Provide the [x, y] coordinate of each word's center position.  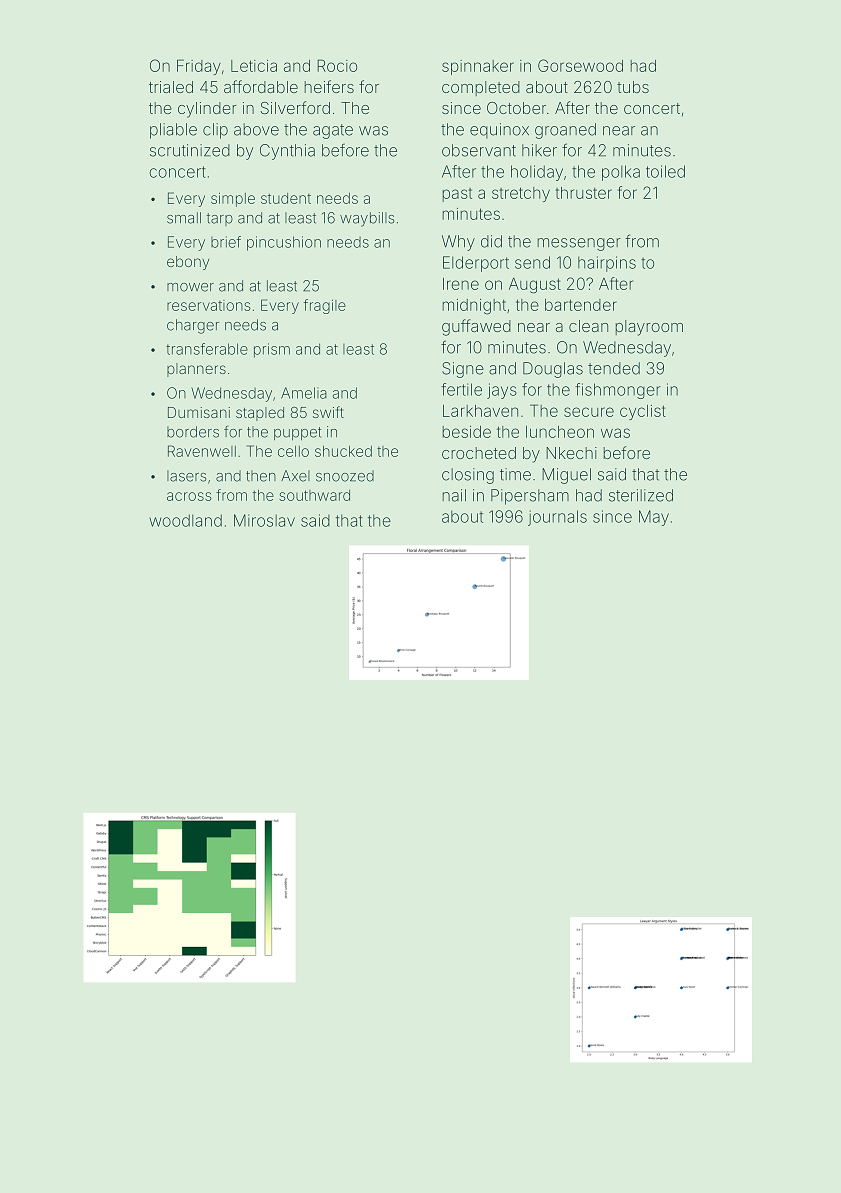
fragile [325, 306]
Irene [461, 284]
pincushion [284, 243]
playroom [649, 328]
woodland [185, 520]
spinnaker [478, 67]
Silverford [295, 107]
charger [193, 326]
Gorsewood [580, 65]
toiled [665, 171]
